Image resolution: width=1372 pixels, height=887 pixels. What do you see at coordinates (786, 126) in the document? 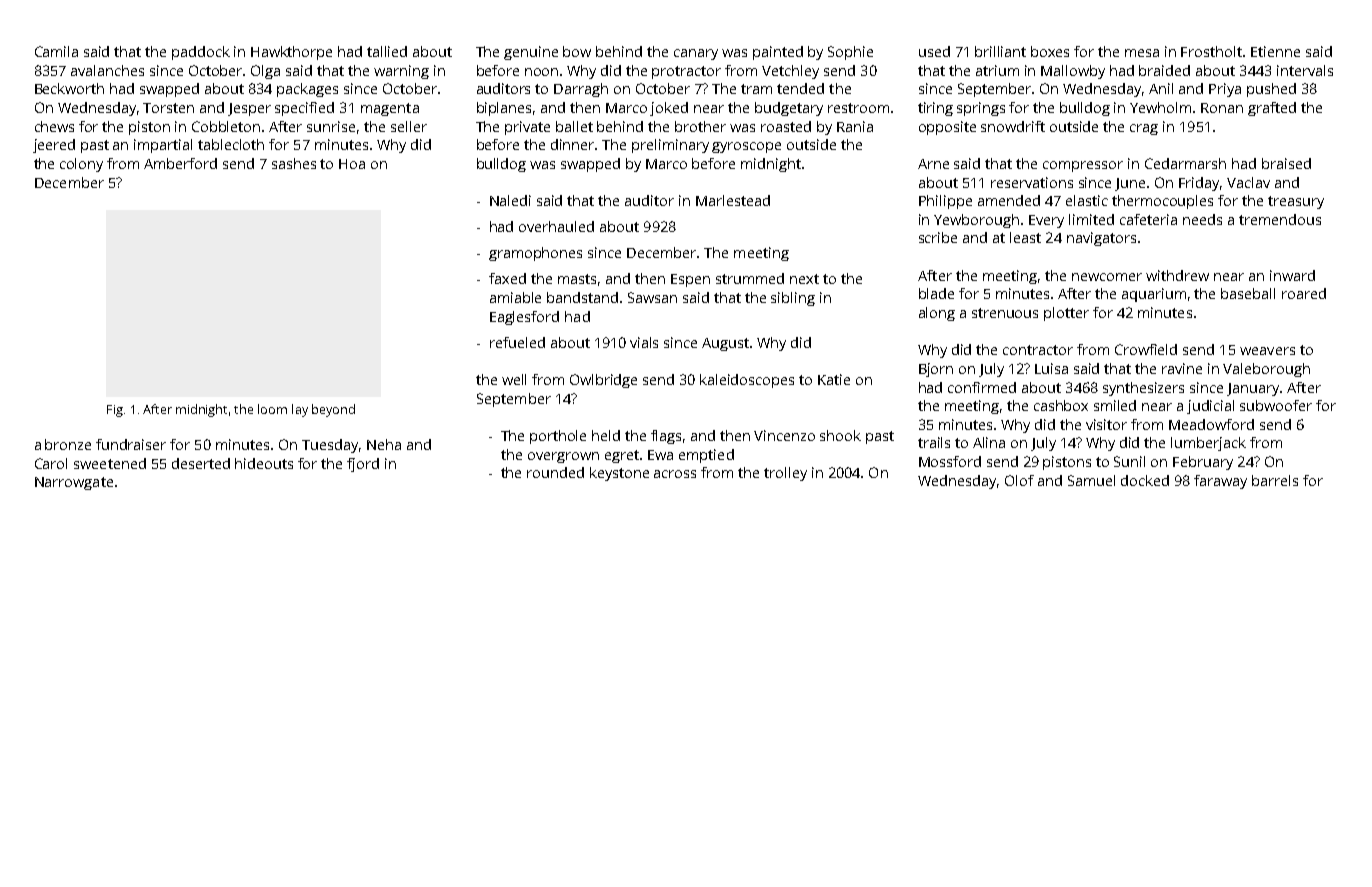
I see `roasted` at bounding box center [786, 126].
